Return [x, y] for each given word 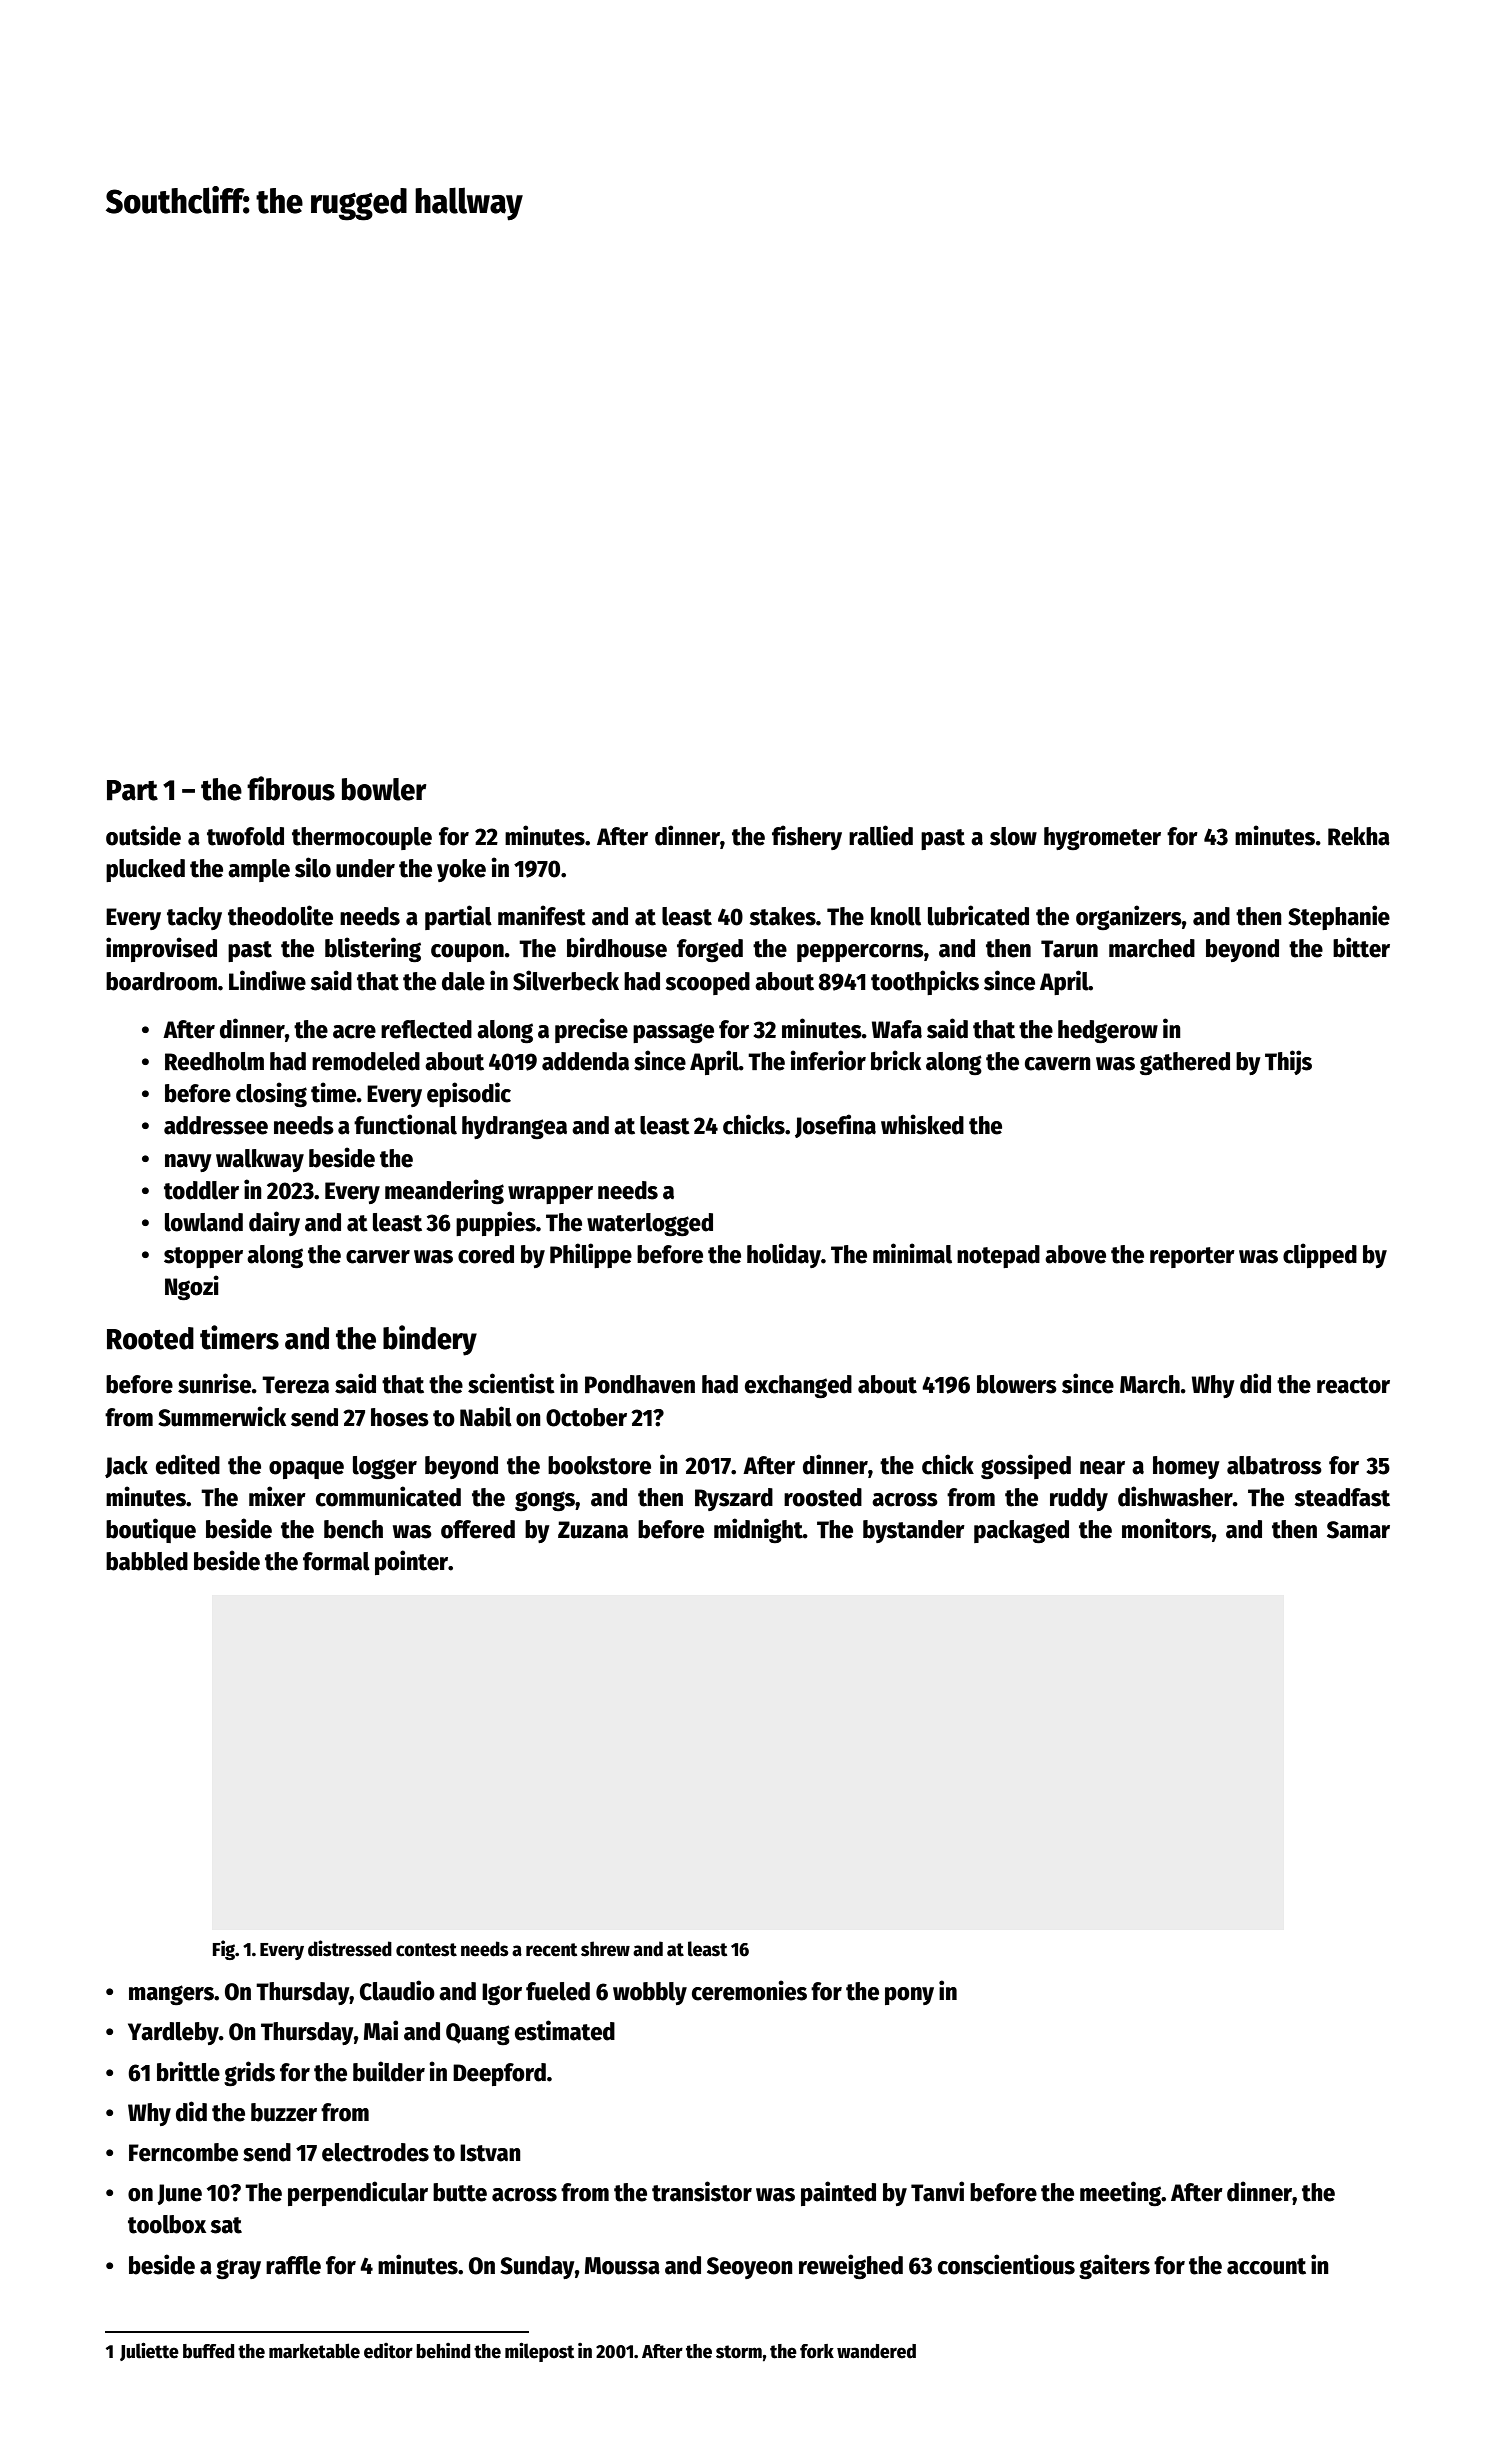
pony [909, 1996]
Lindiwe [267, 980]
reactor [1353, 1385]
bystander [914, 1531]
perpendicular [358, 2193]
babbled [147, 1561]
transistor [702, 2191]
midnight [758, 1530]
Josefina [835, 1126]
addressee [216, 1125]
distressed [350, 1948]
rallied [881, 835]
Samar [1358, 1530]
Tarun [1069, 949]
